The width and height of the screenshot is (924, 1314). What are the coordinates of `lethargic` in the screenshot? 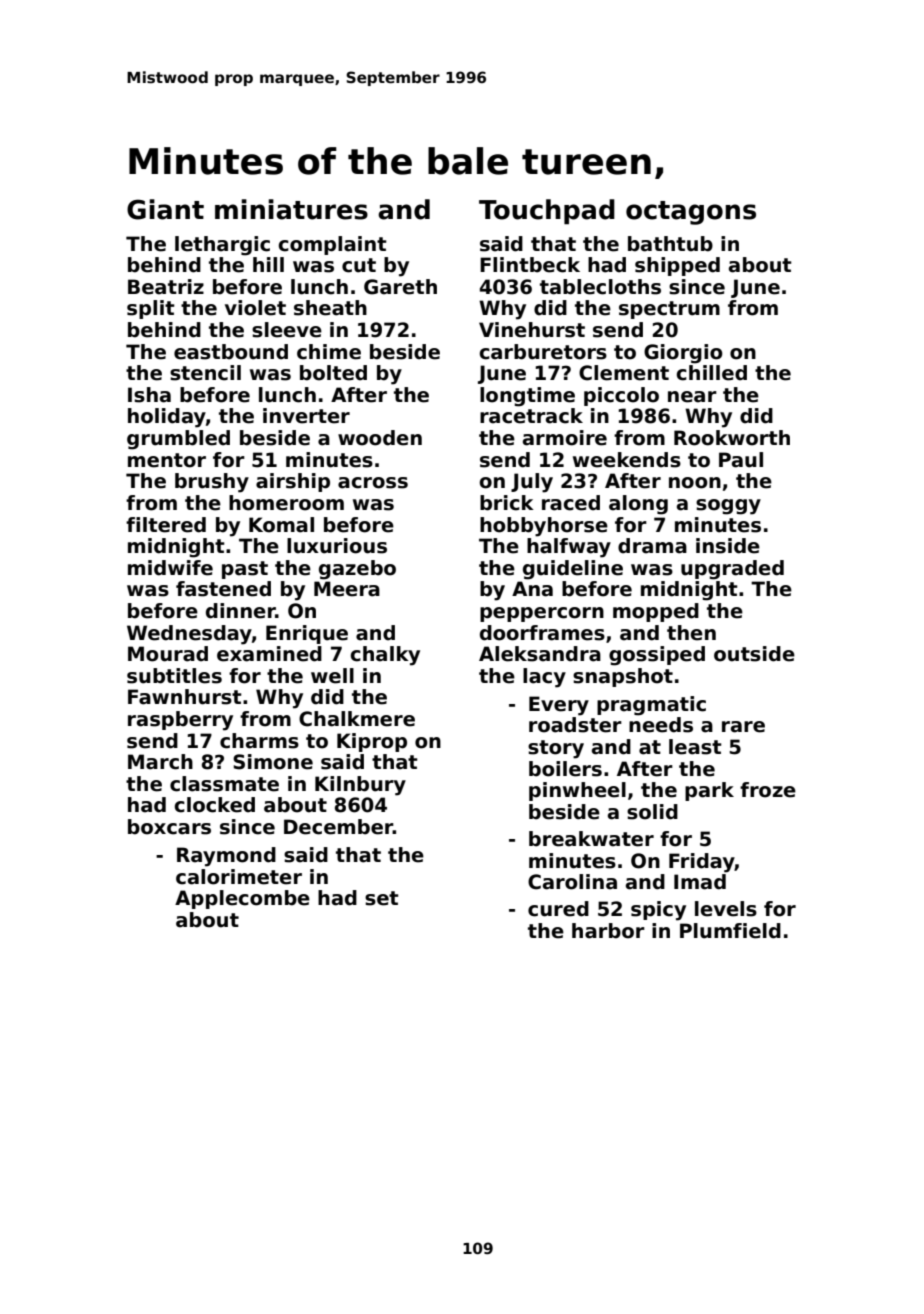 It's located at (222, 246).
